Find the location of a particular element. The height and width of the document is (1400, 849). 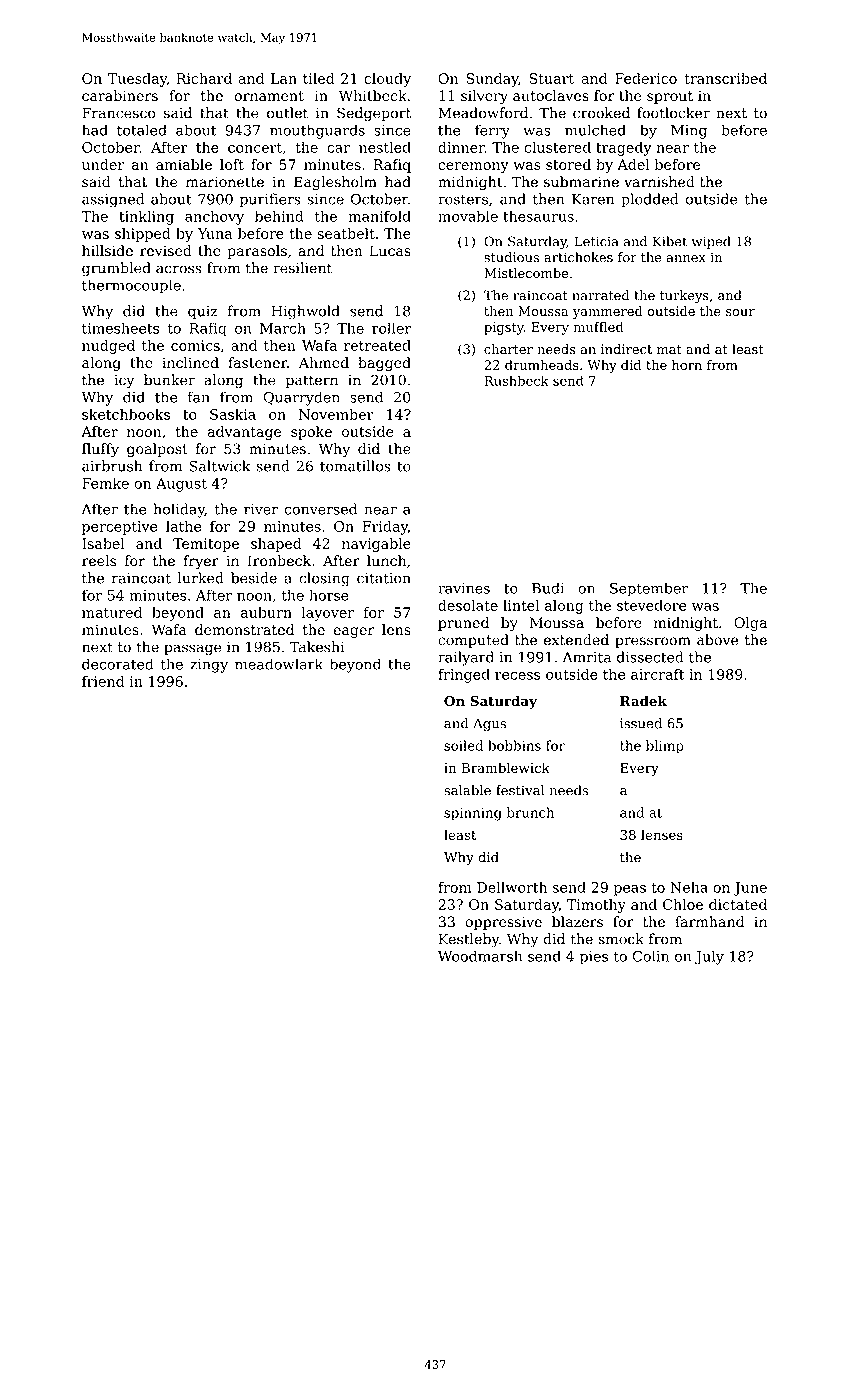

zingy is located at coordinates (209, 666).
